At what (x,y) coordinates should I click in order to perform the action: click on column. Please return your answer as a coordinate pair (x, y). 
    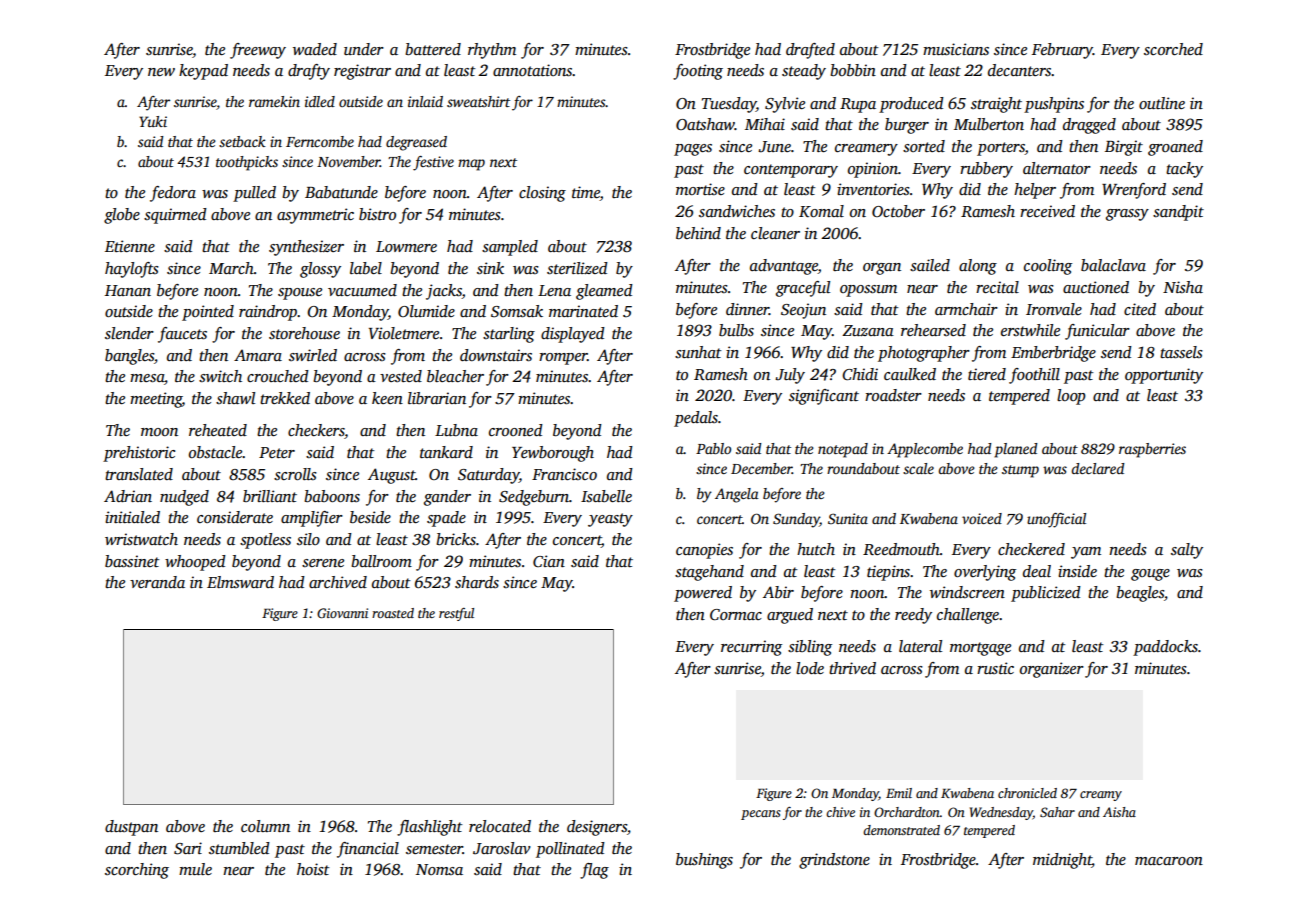
    Looking at the image, I should click on (265, 826).
